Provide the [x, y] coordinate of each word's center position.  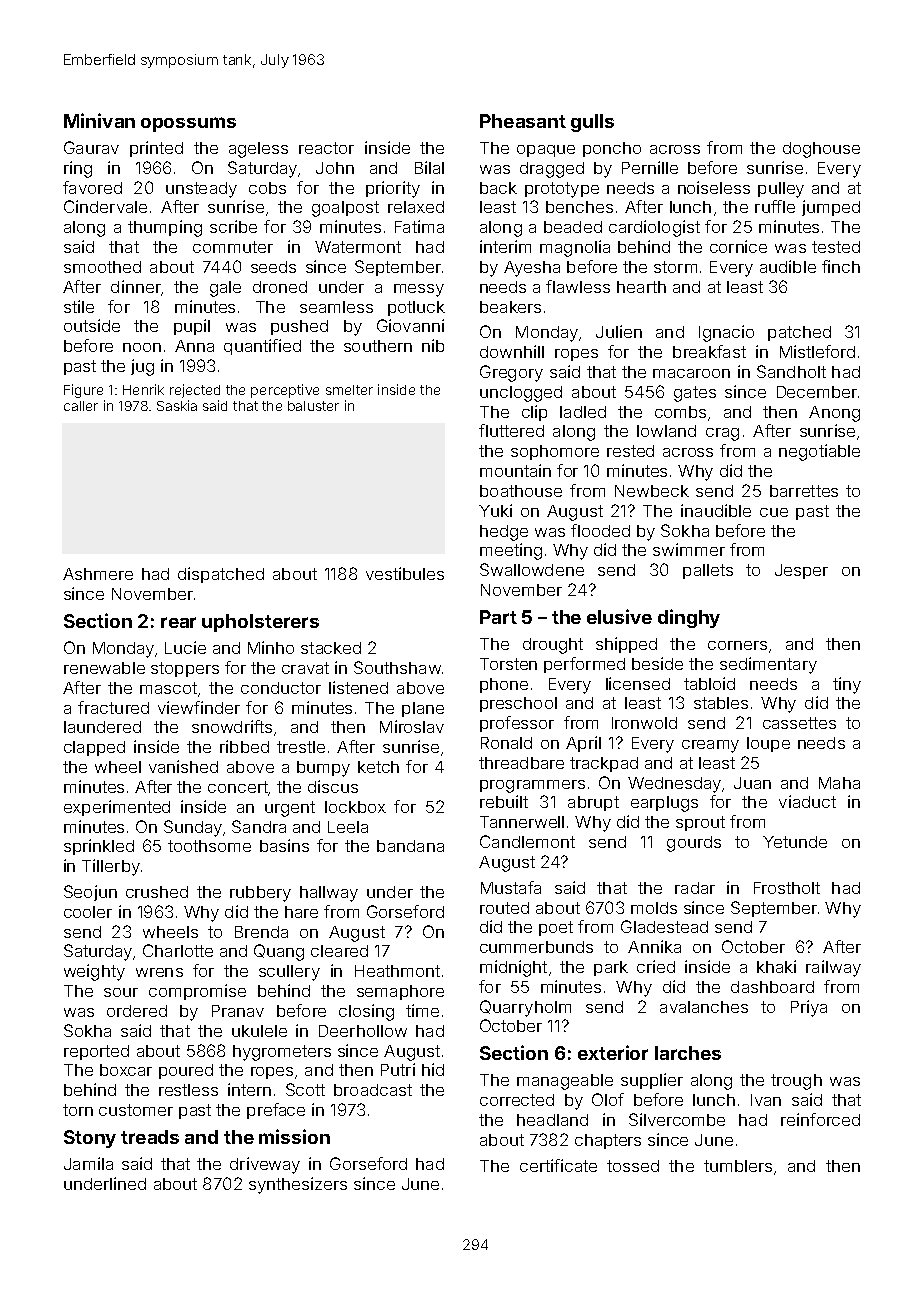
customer [136, 1110]
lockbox [355, 807]
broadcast [373, 1090]
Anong [834, 414]
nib [433, 345]
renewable [104, 668]
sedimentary [768, 665]
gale [225, 289]
